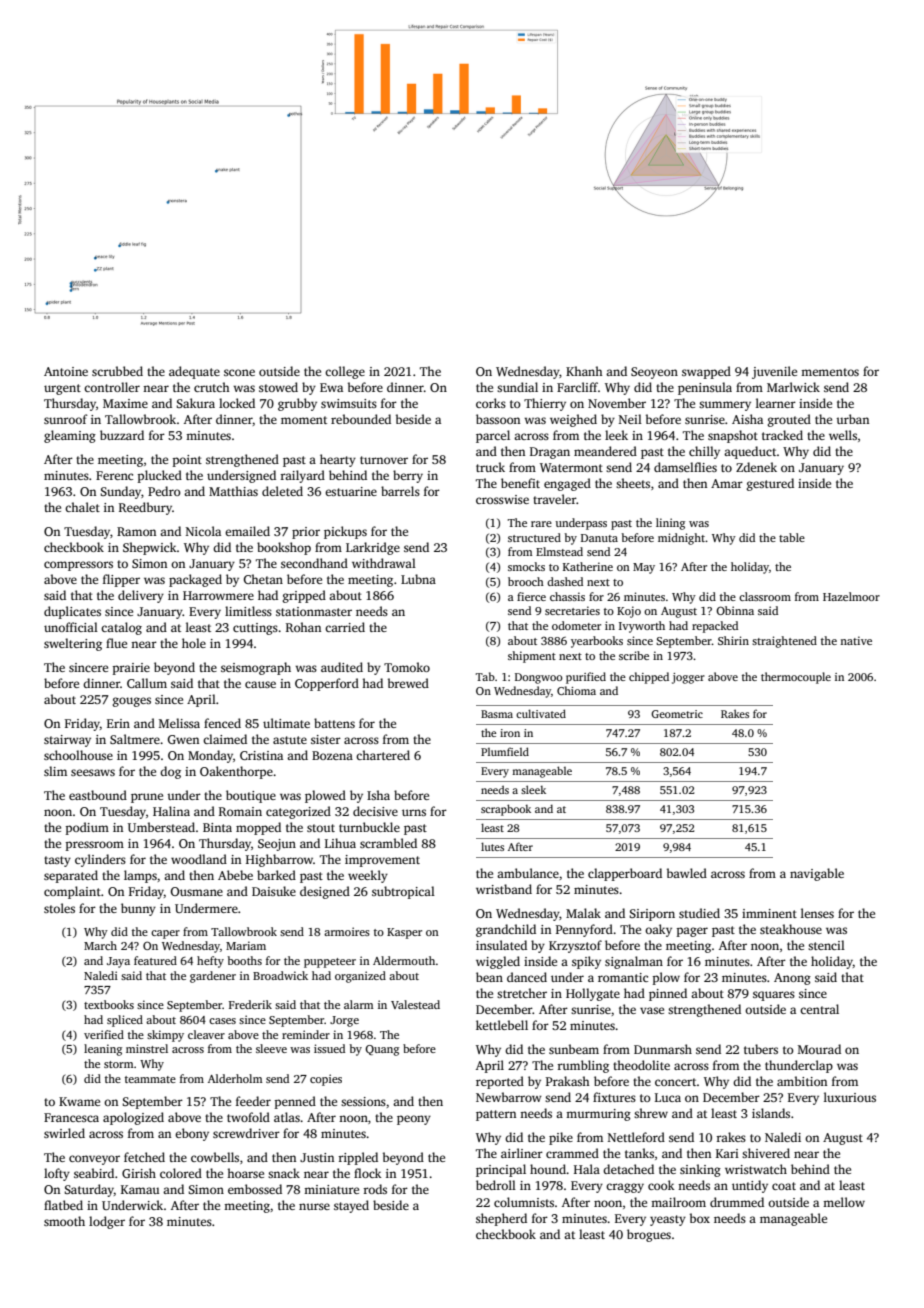  Describe the element at coordinates (181, 1173) in the document. I see `colored` at that location.
